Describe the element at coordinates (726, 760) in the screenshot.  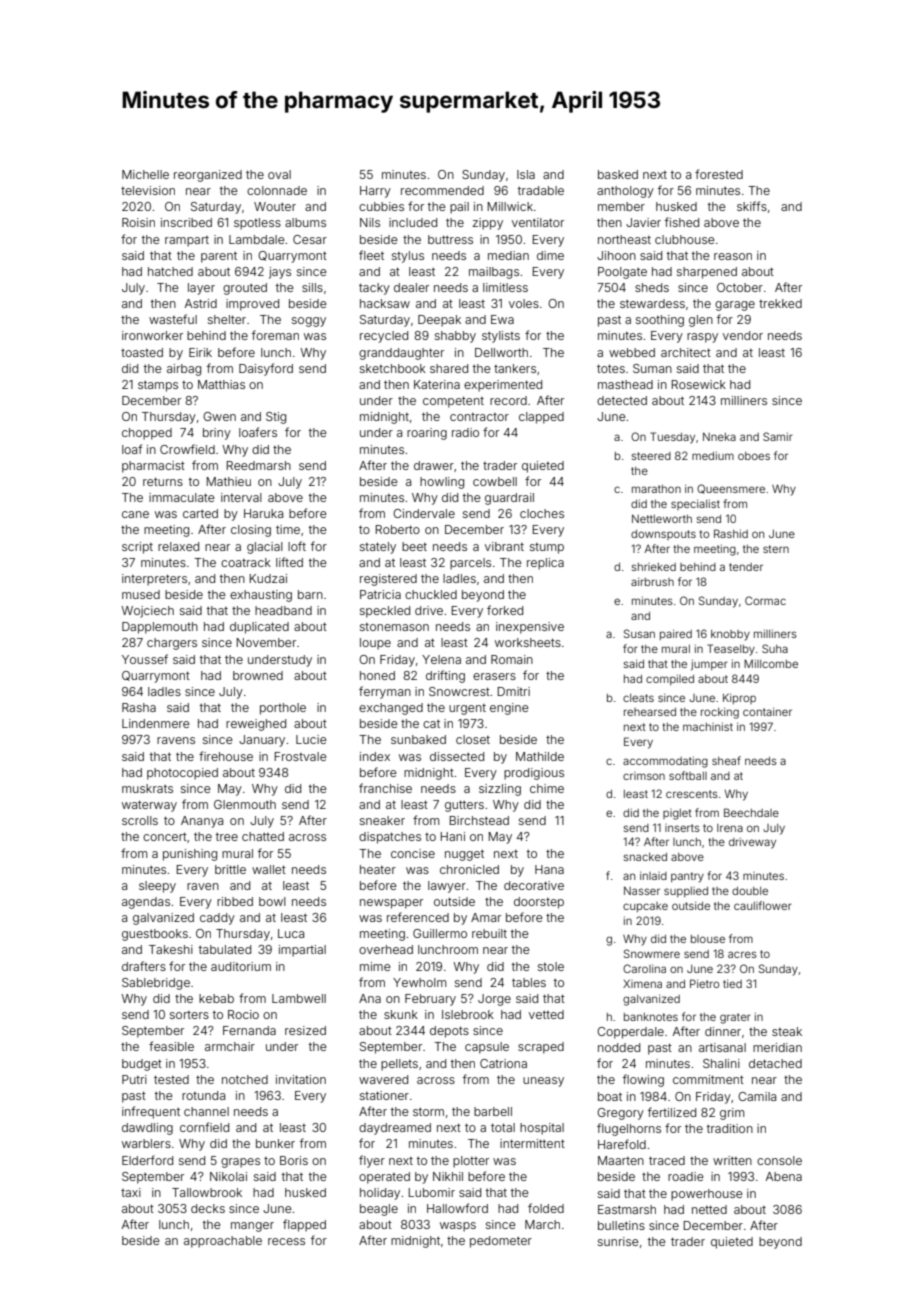
I see `sheaf` at that location.
